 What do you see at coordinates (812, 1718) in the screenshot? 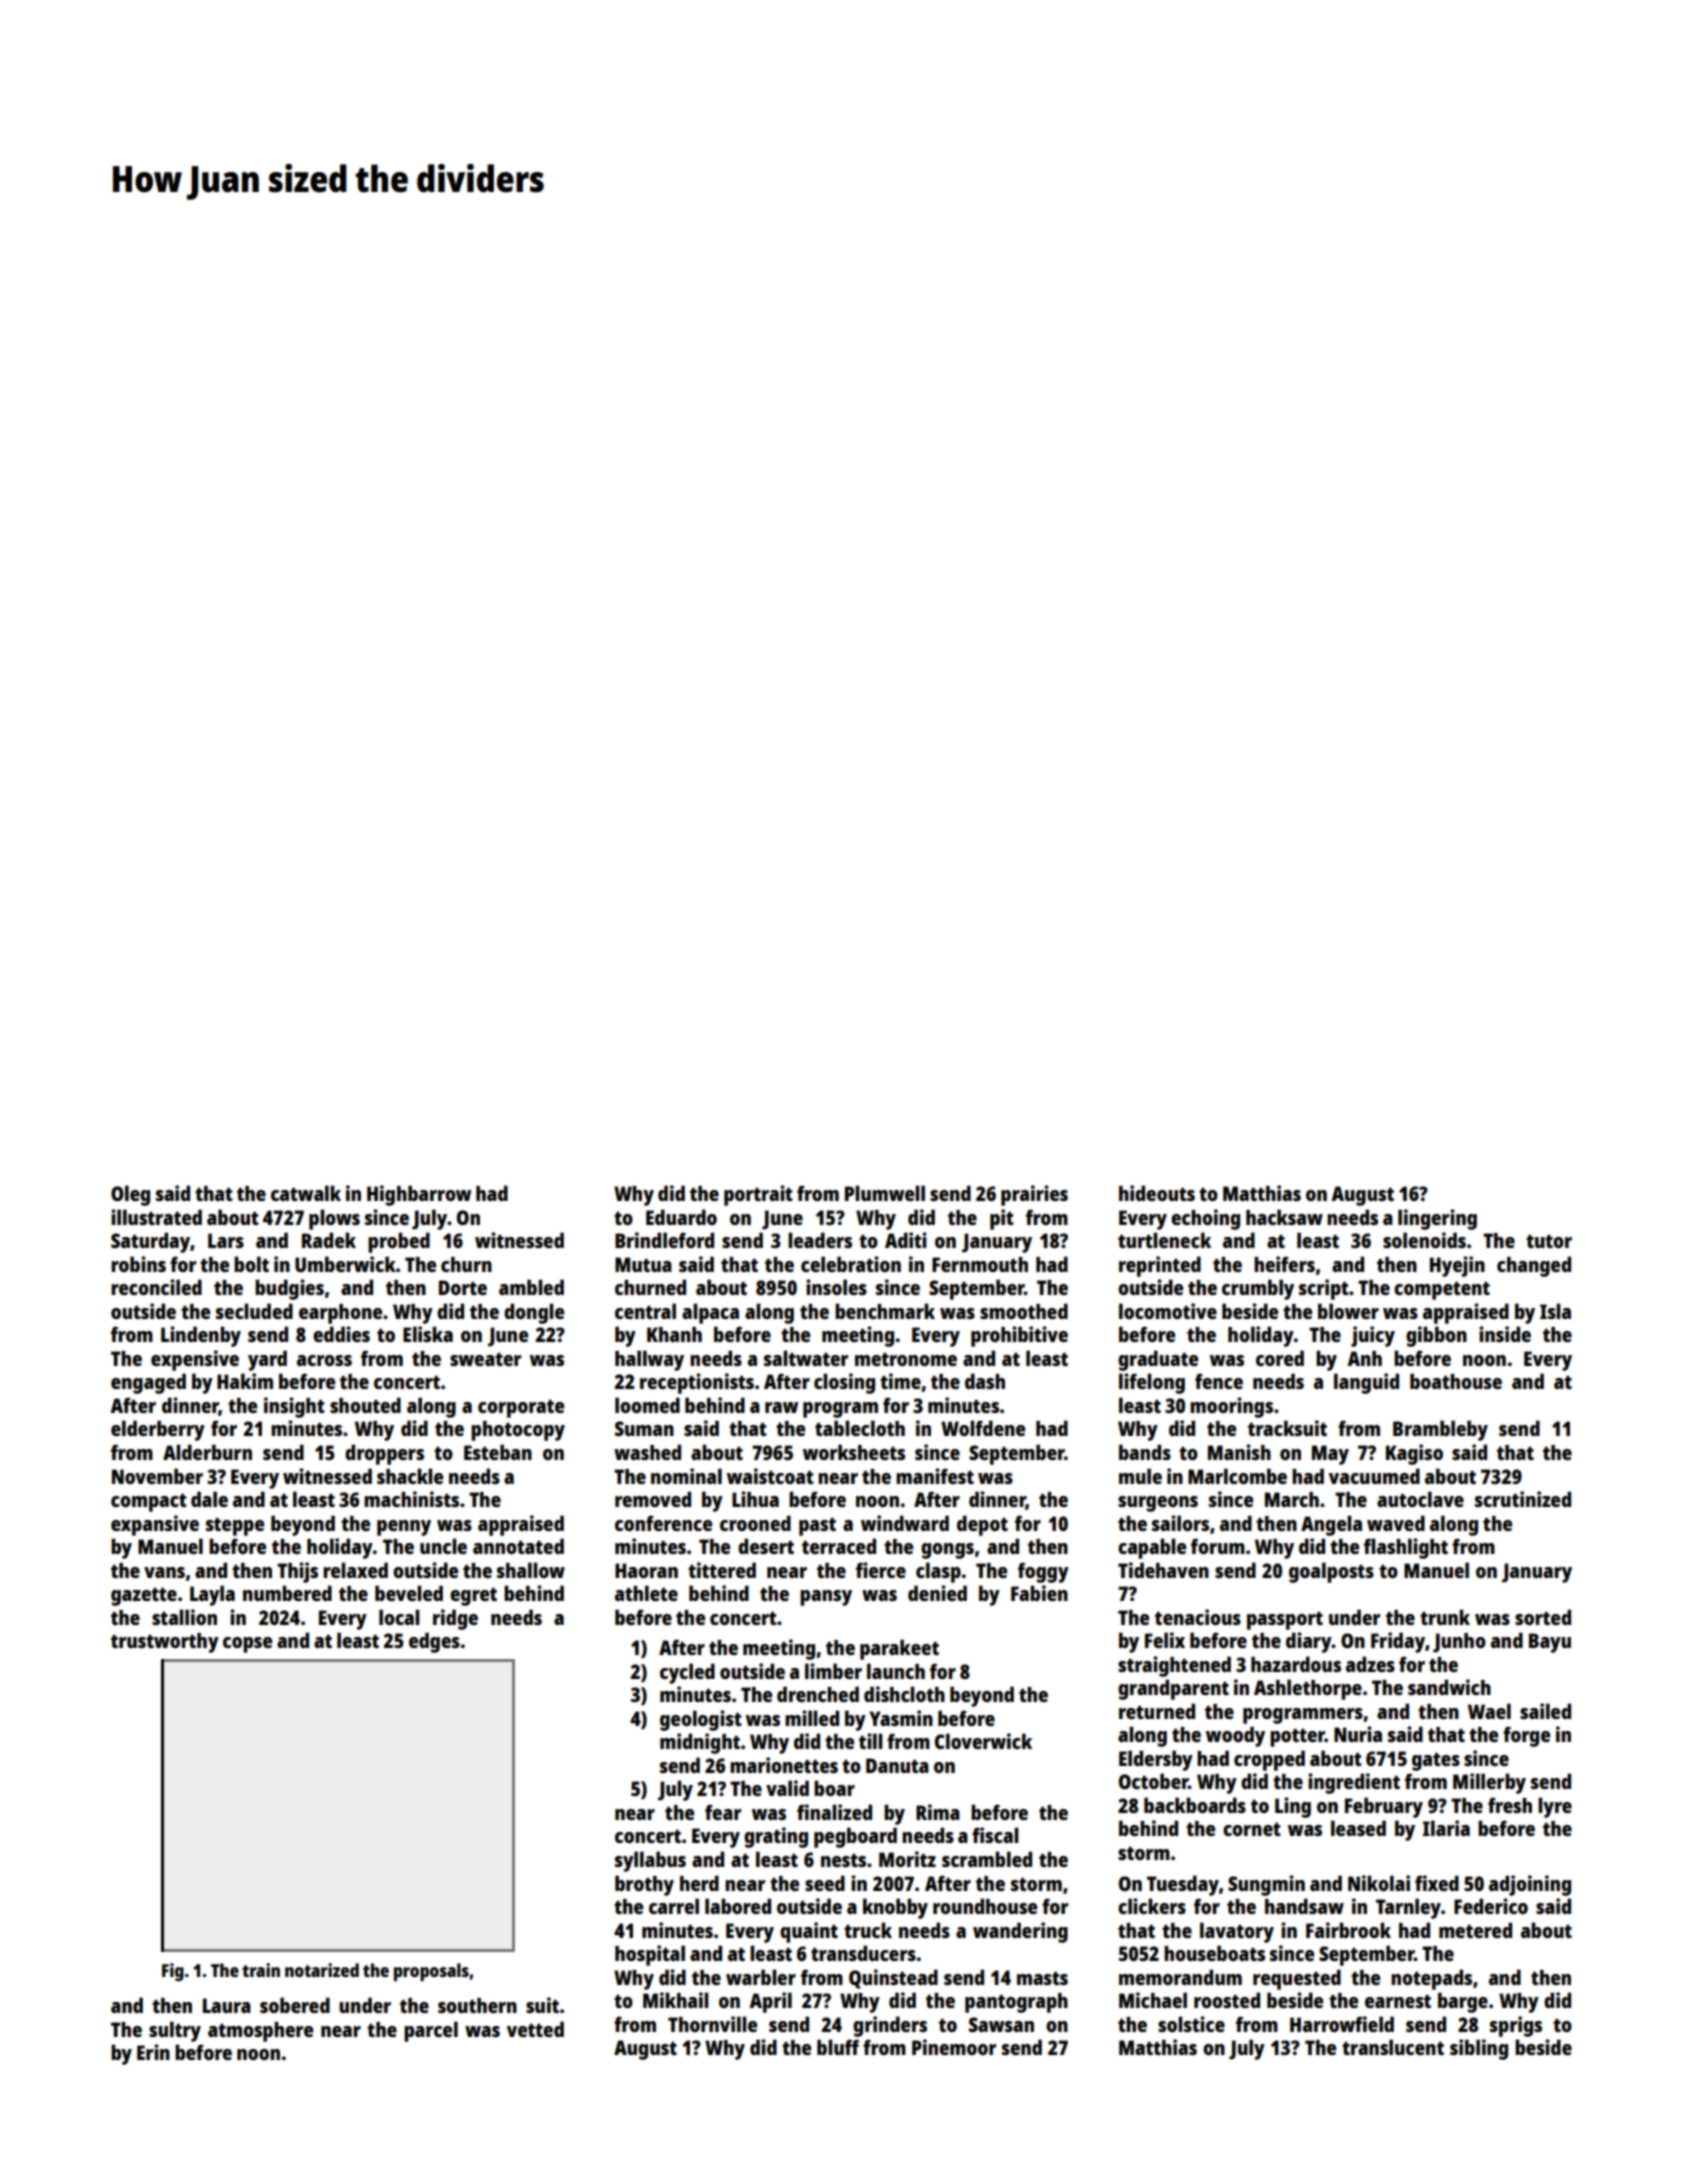
I see `milled` at bounding box center [812, 1718].
